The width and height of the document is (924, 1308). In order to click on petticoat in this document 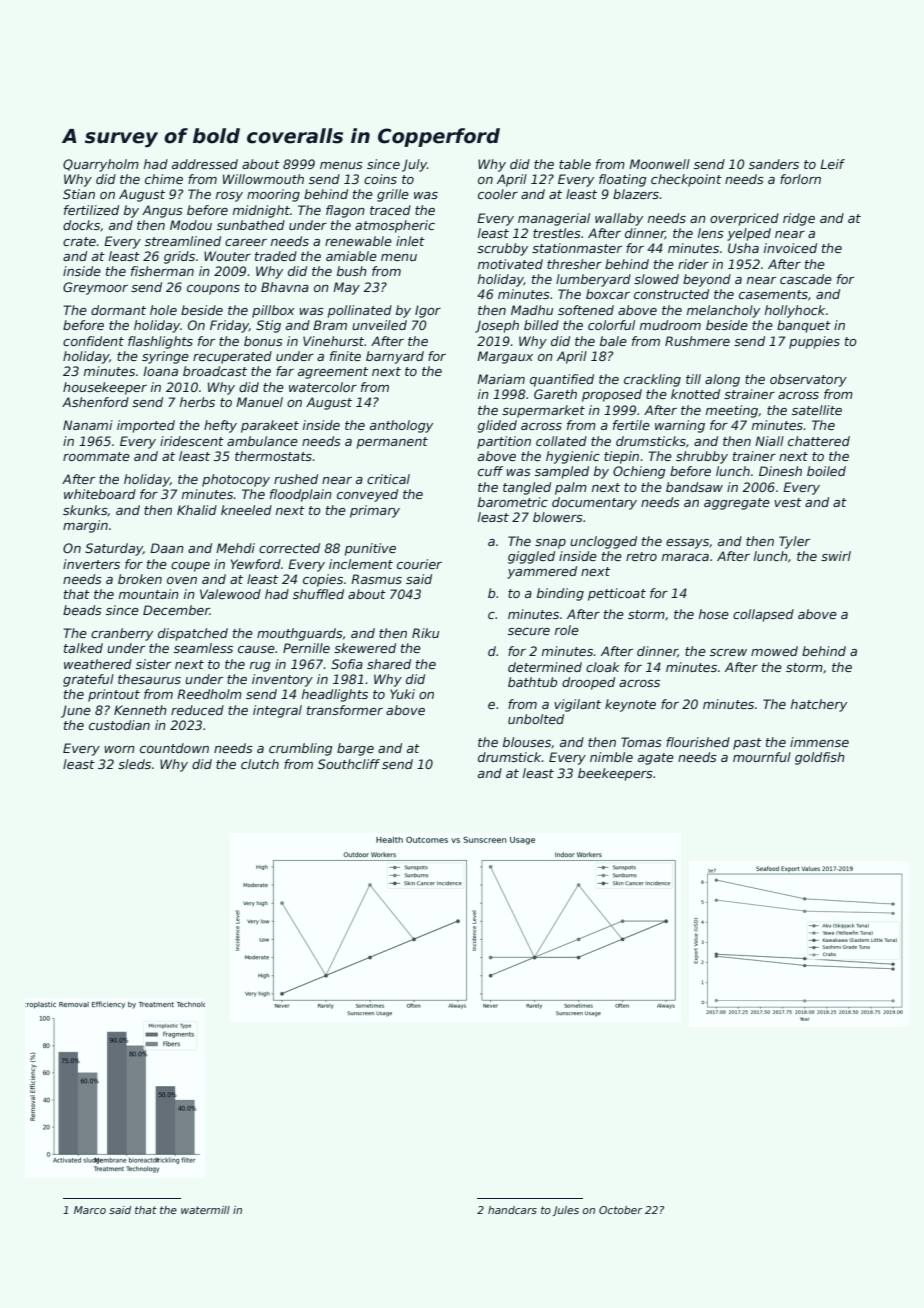, I will do `click(617, 594)`.
